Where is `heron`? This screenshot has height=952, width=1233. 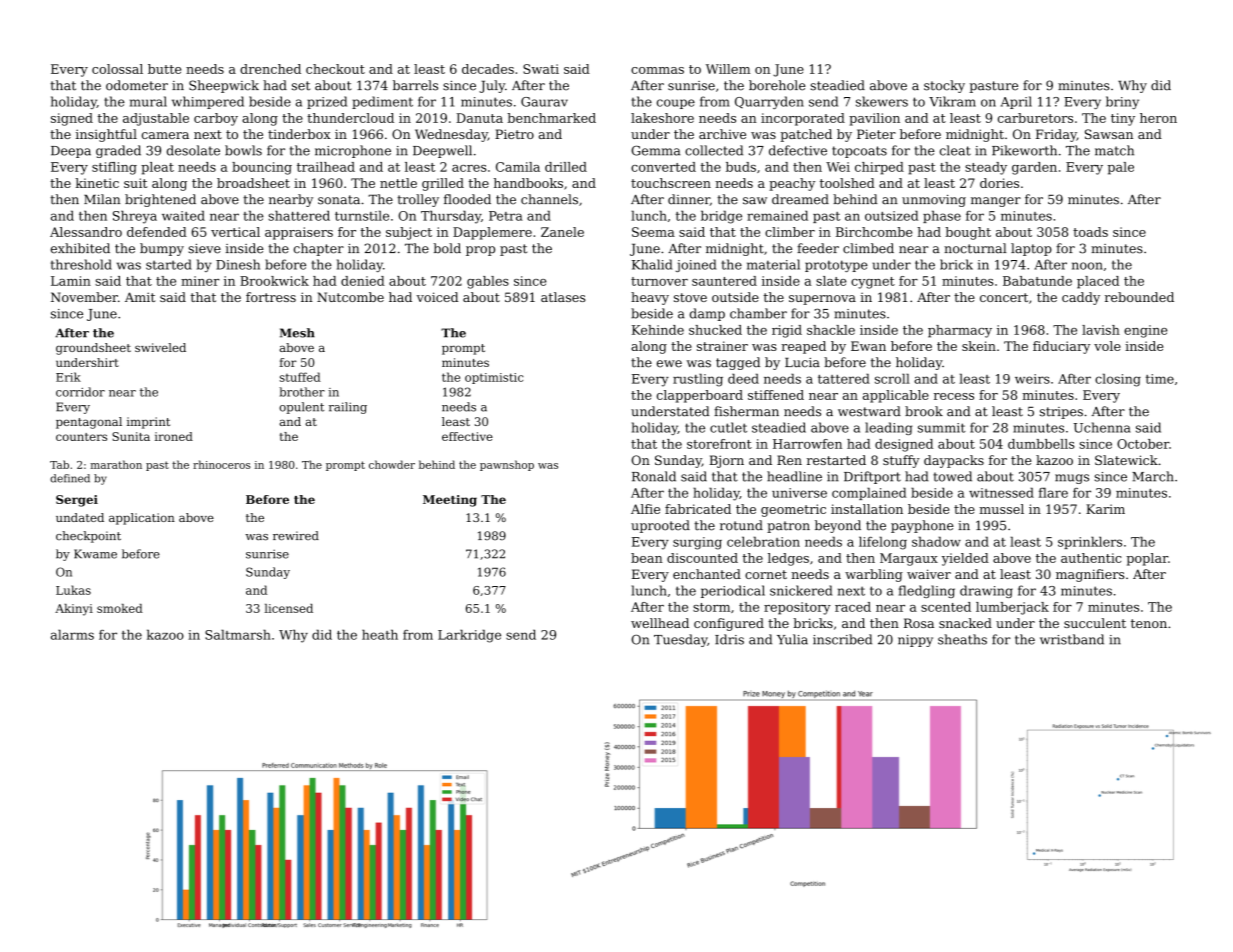
heron is located at coordinates (1158, 118).
